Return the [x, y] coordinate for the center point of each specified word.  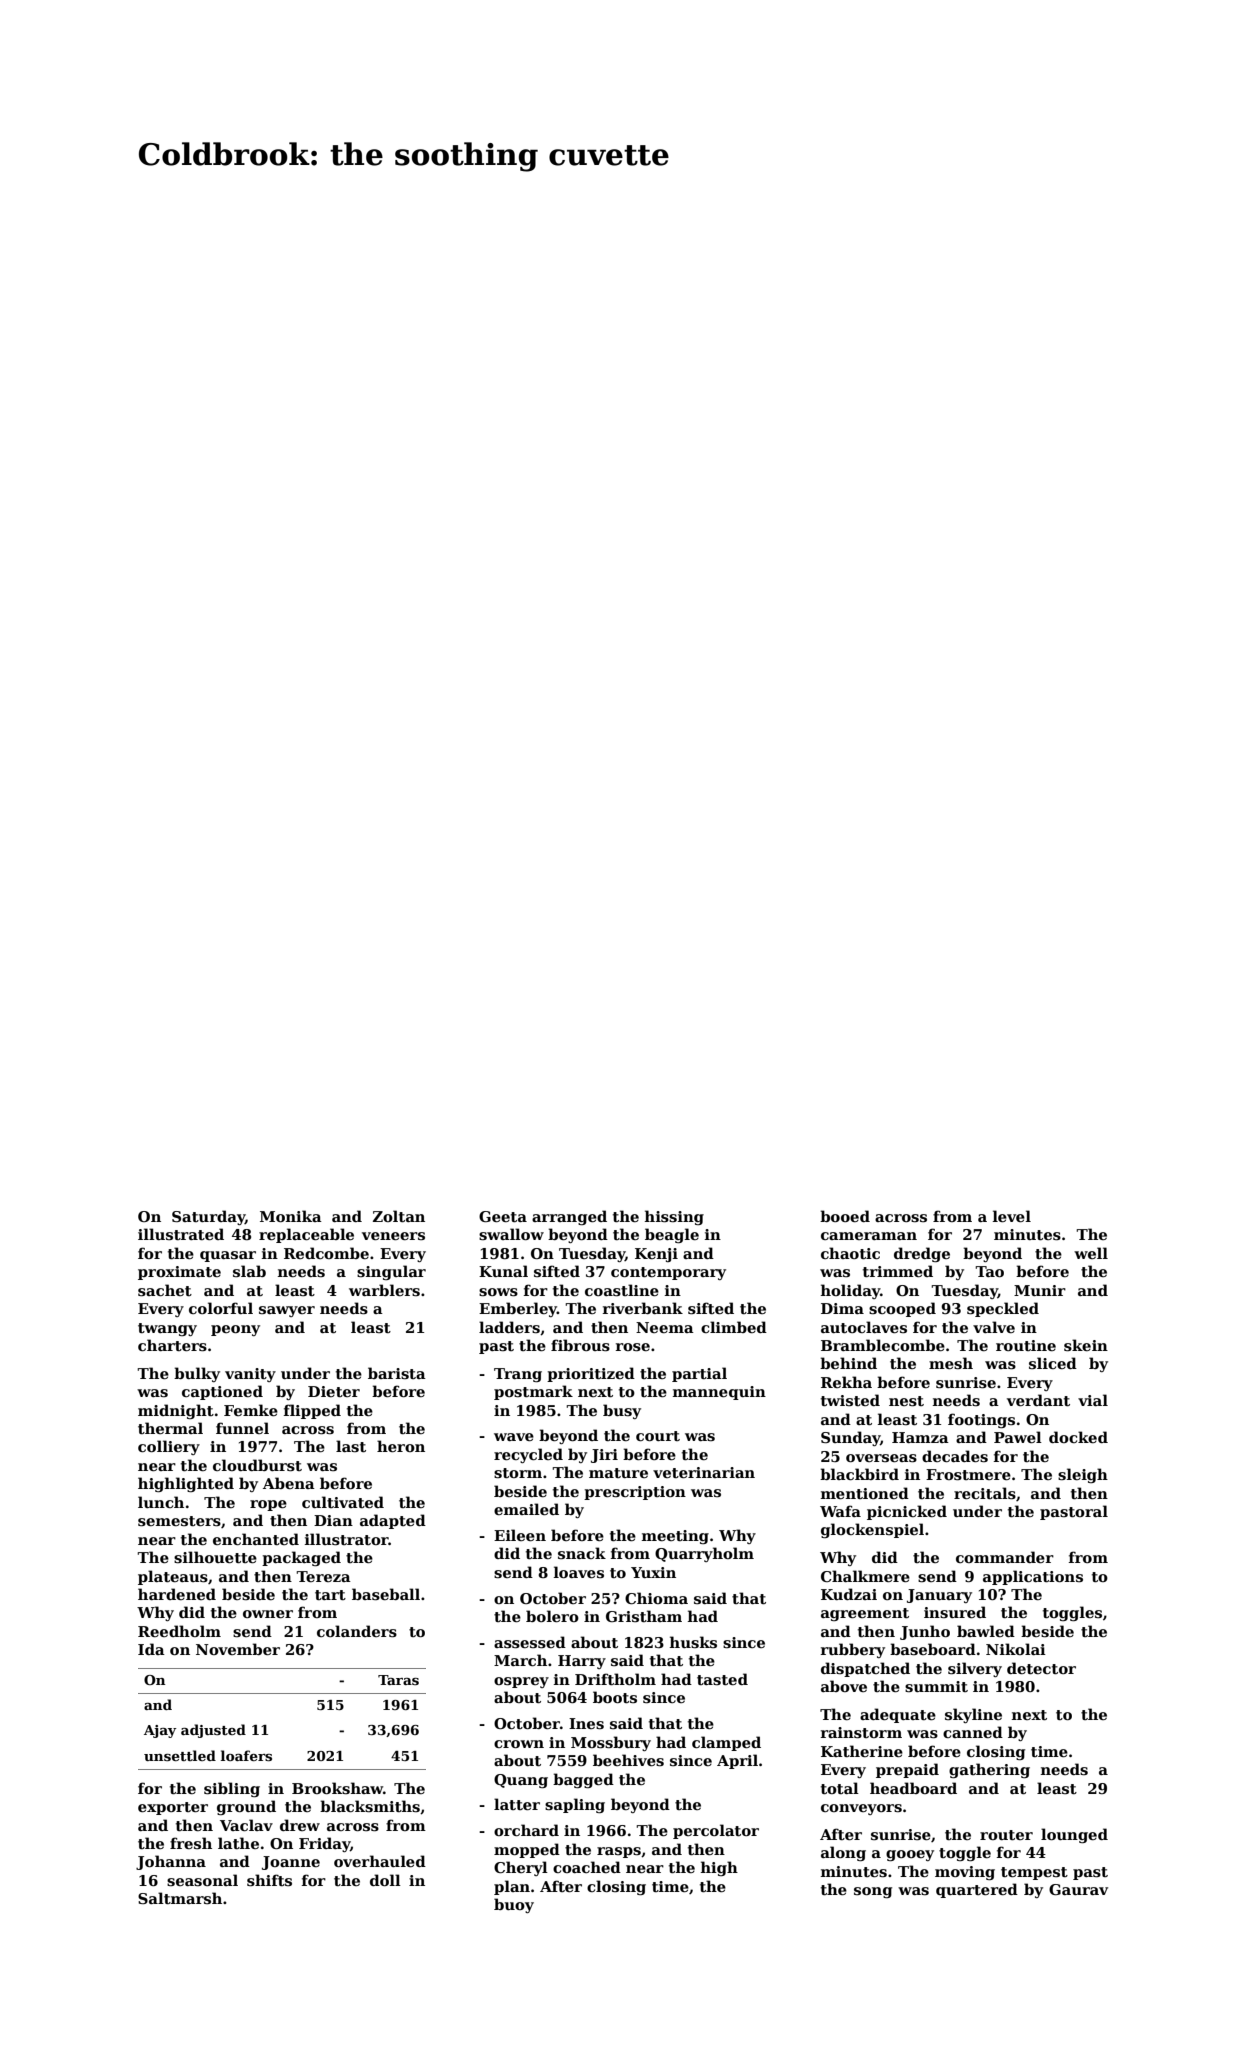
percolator [716, 1831]
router [1006, 1835]
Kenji [656, 1255]
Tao [989, 1271]
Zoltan [399, 1216]
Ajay [160, 1731]
